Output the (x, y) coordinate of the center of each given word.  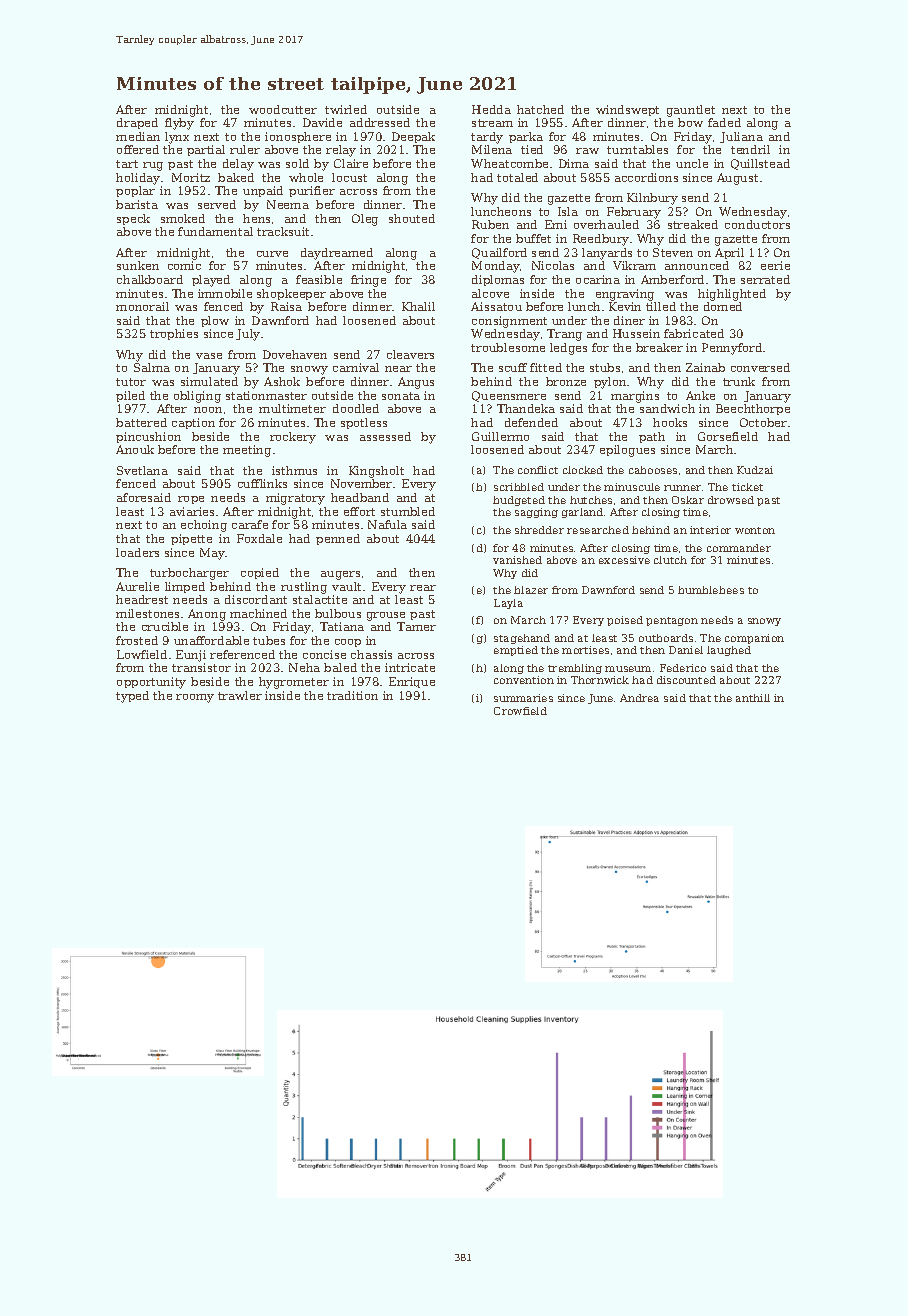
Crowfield (520, 711)
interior (710, 530)
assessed (385, 436)
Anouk (135, 449)
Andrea (639, 698)
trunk (739, 381)
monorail (142, 306)
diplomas (498, 280)
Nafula (387, 524)
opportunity (151, 683)
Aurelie (137, 586)
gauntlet (691, 111)
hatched (540, 109)
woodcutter (283, 109)
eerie (775, 265)
